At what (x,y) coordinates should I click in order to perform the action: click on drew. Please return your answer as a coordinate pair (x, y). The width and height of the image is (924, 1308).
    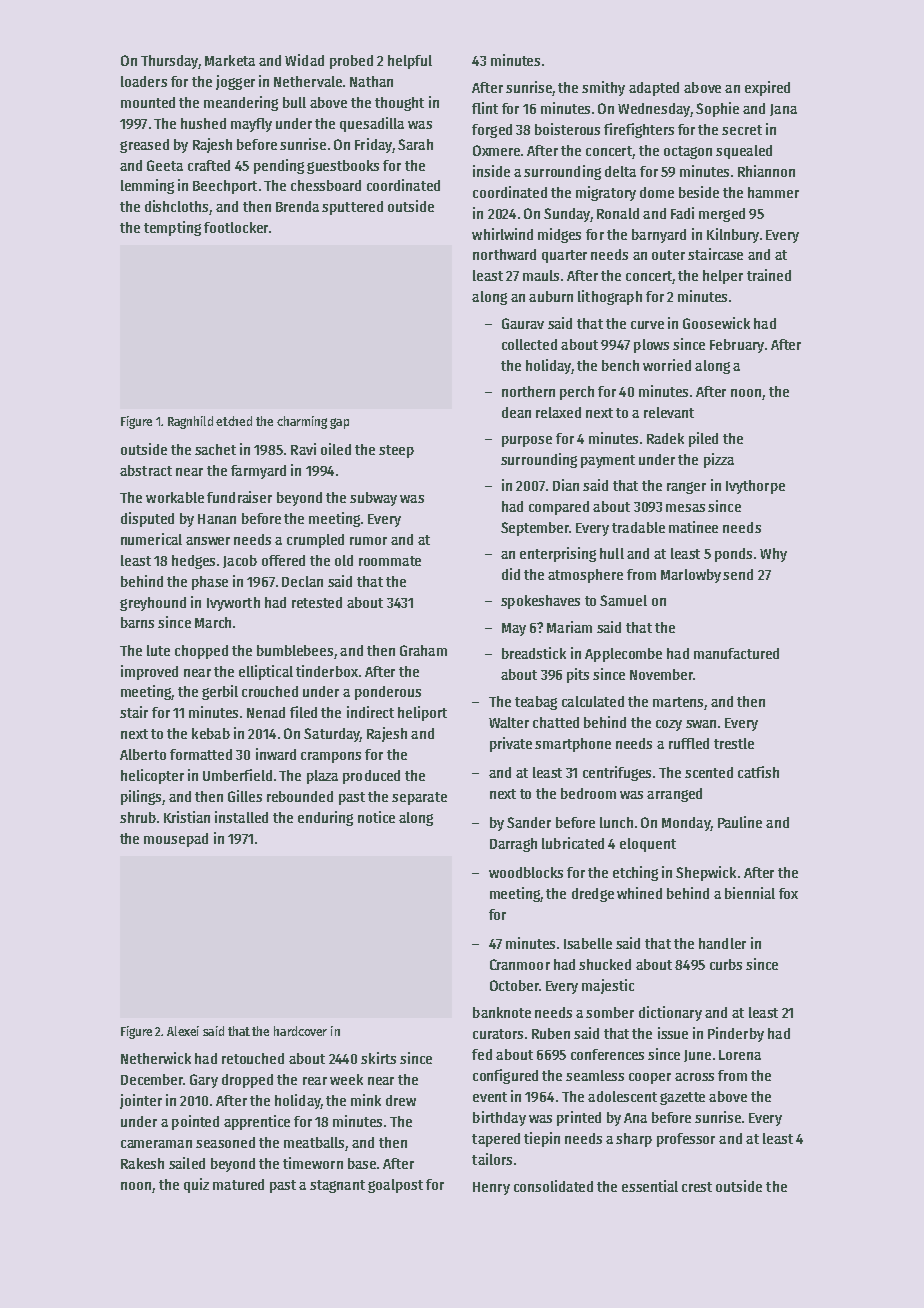
    Looking at the image, I should click on (401, 1100).
